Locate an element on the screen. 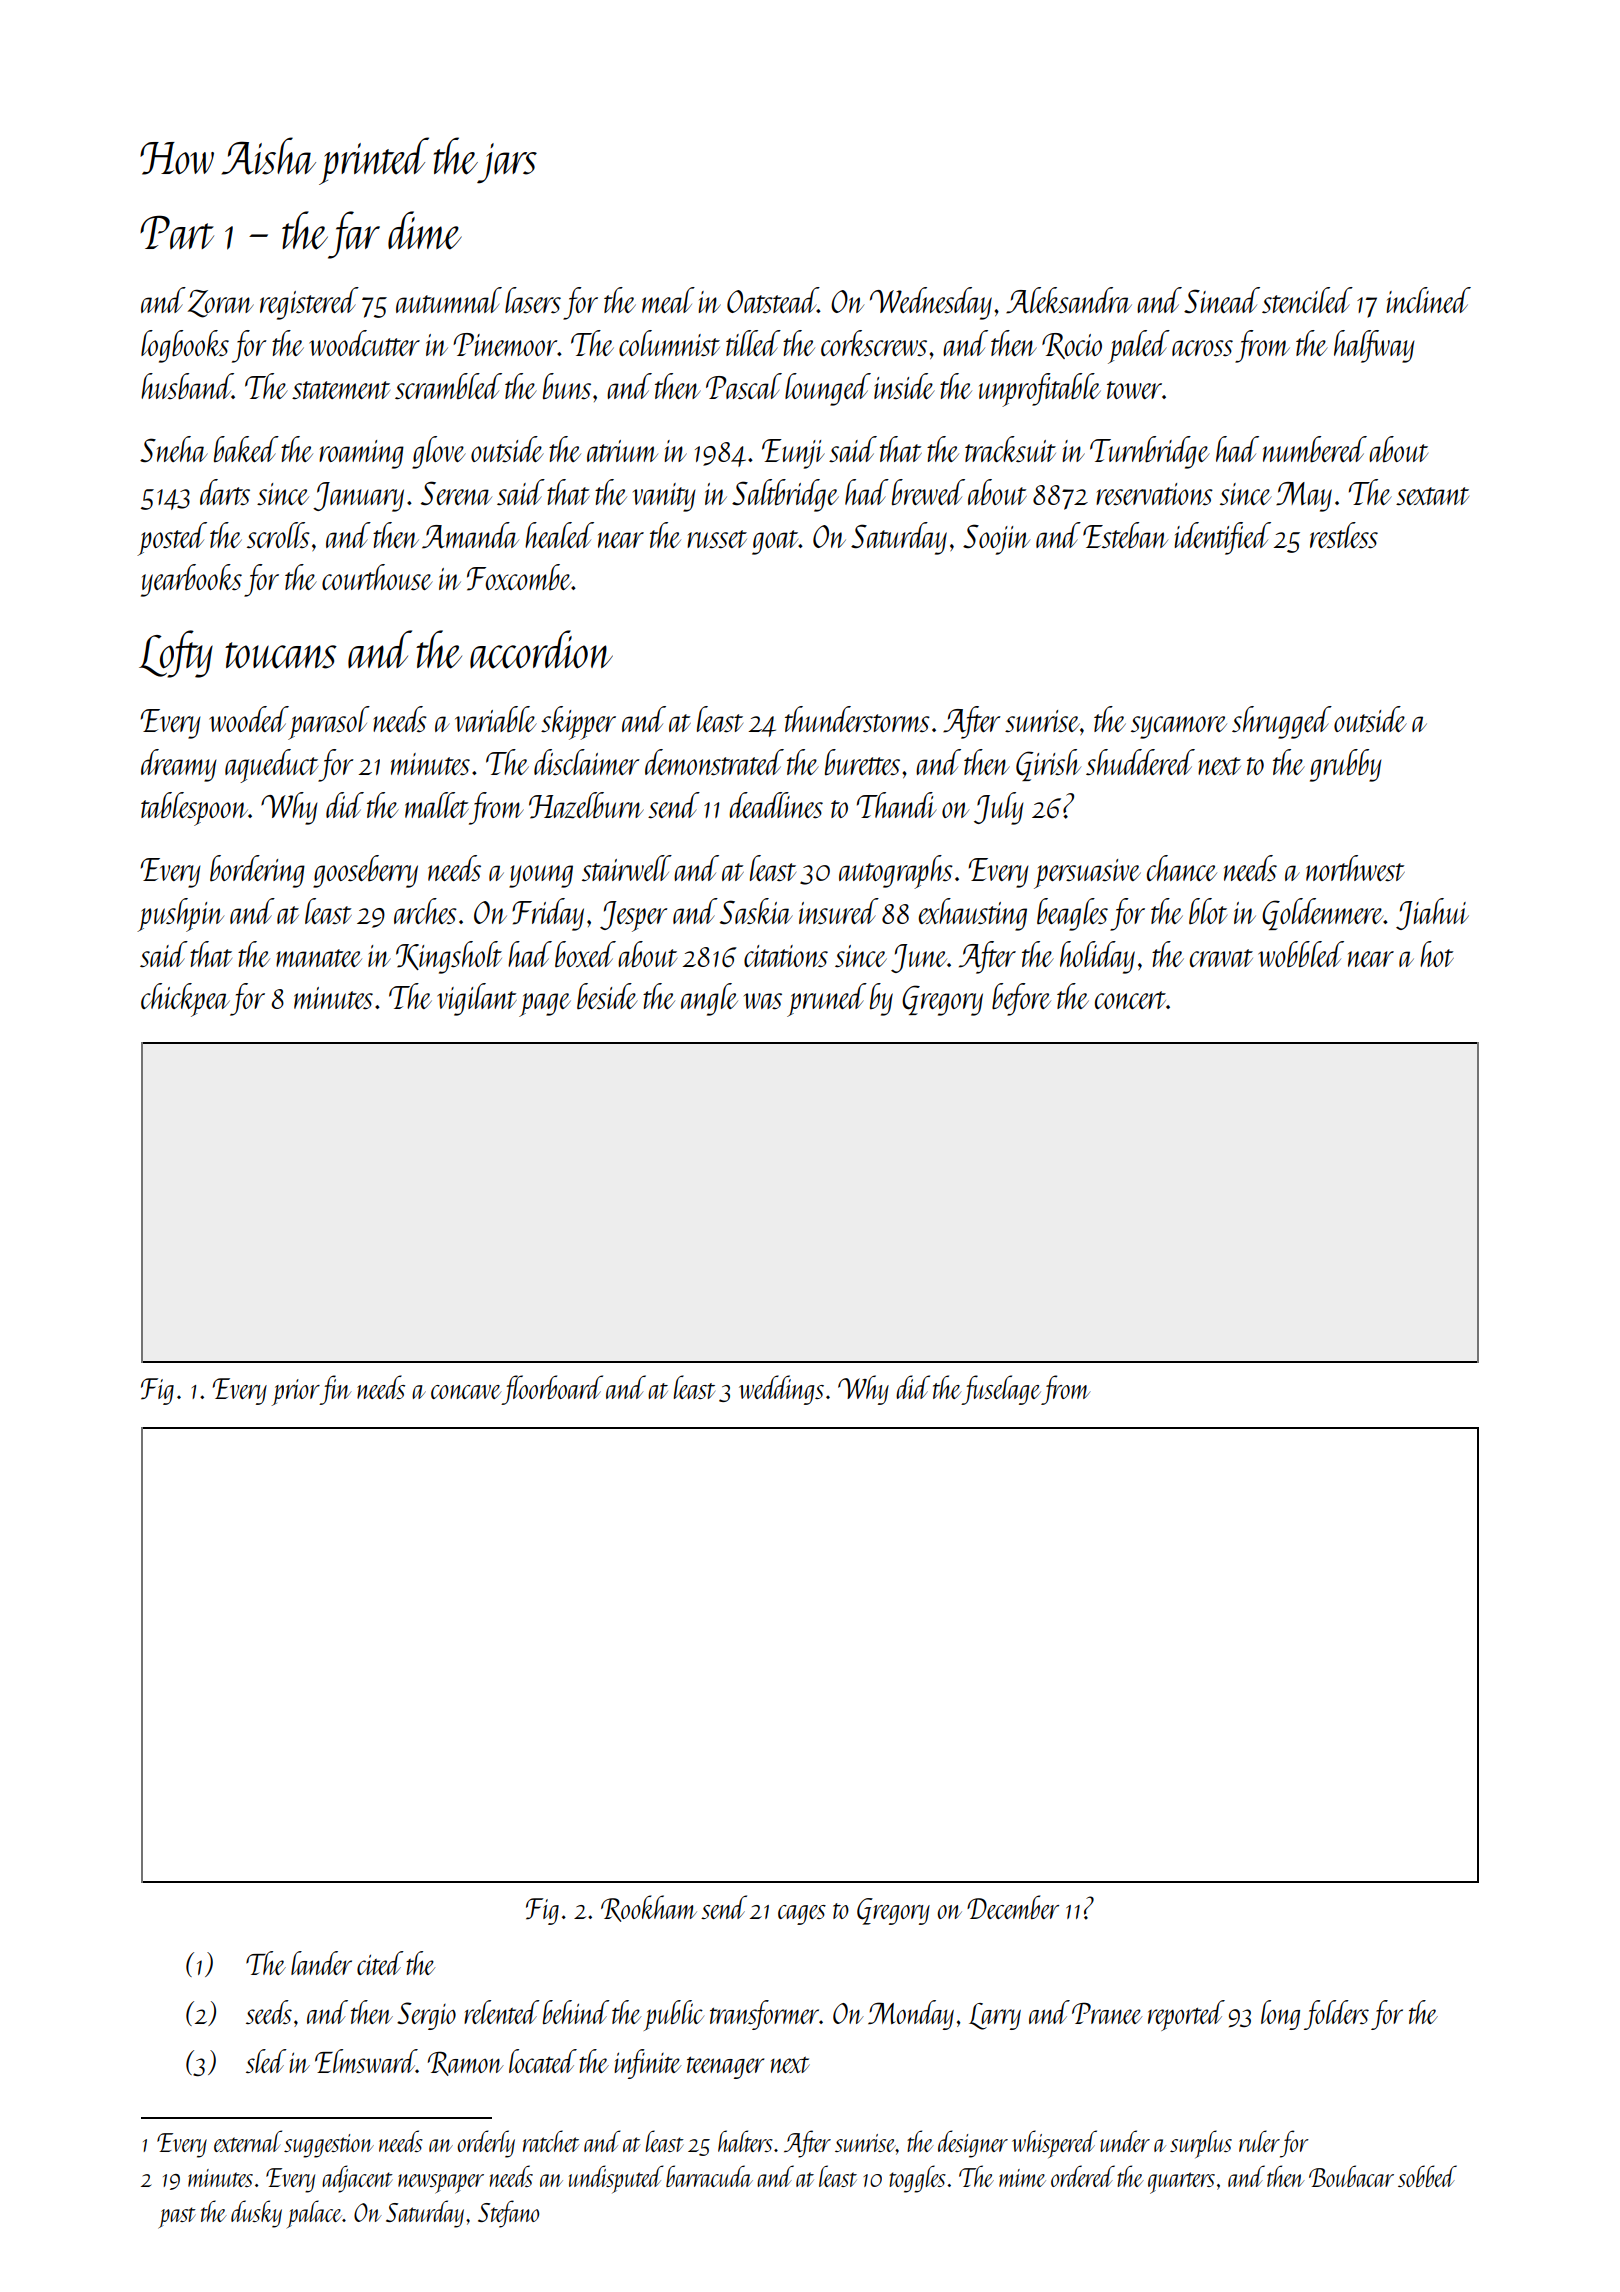 The width and height of the screenshot is (1620, 2292). scrambled is located at coordinates (448, 386).
